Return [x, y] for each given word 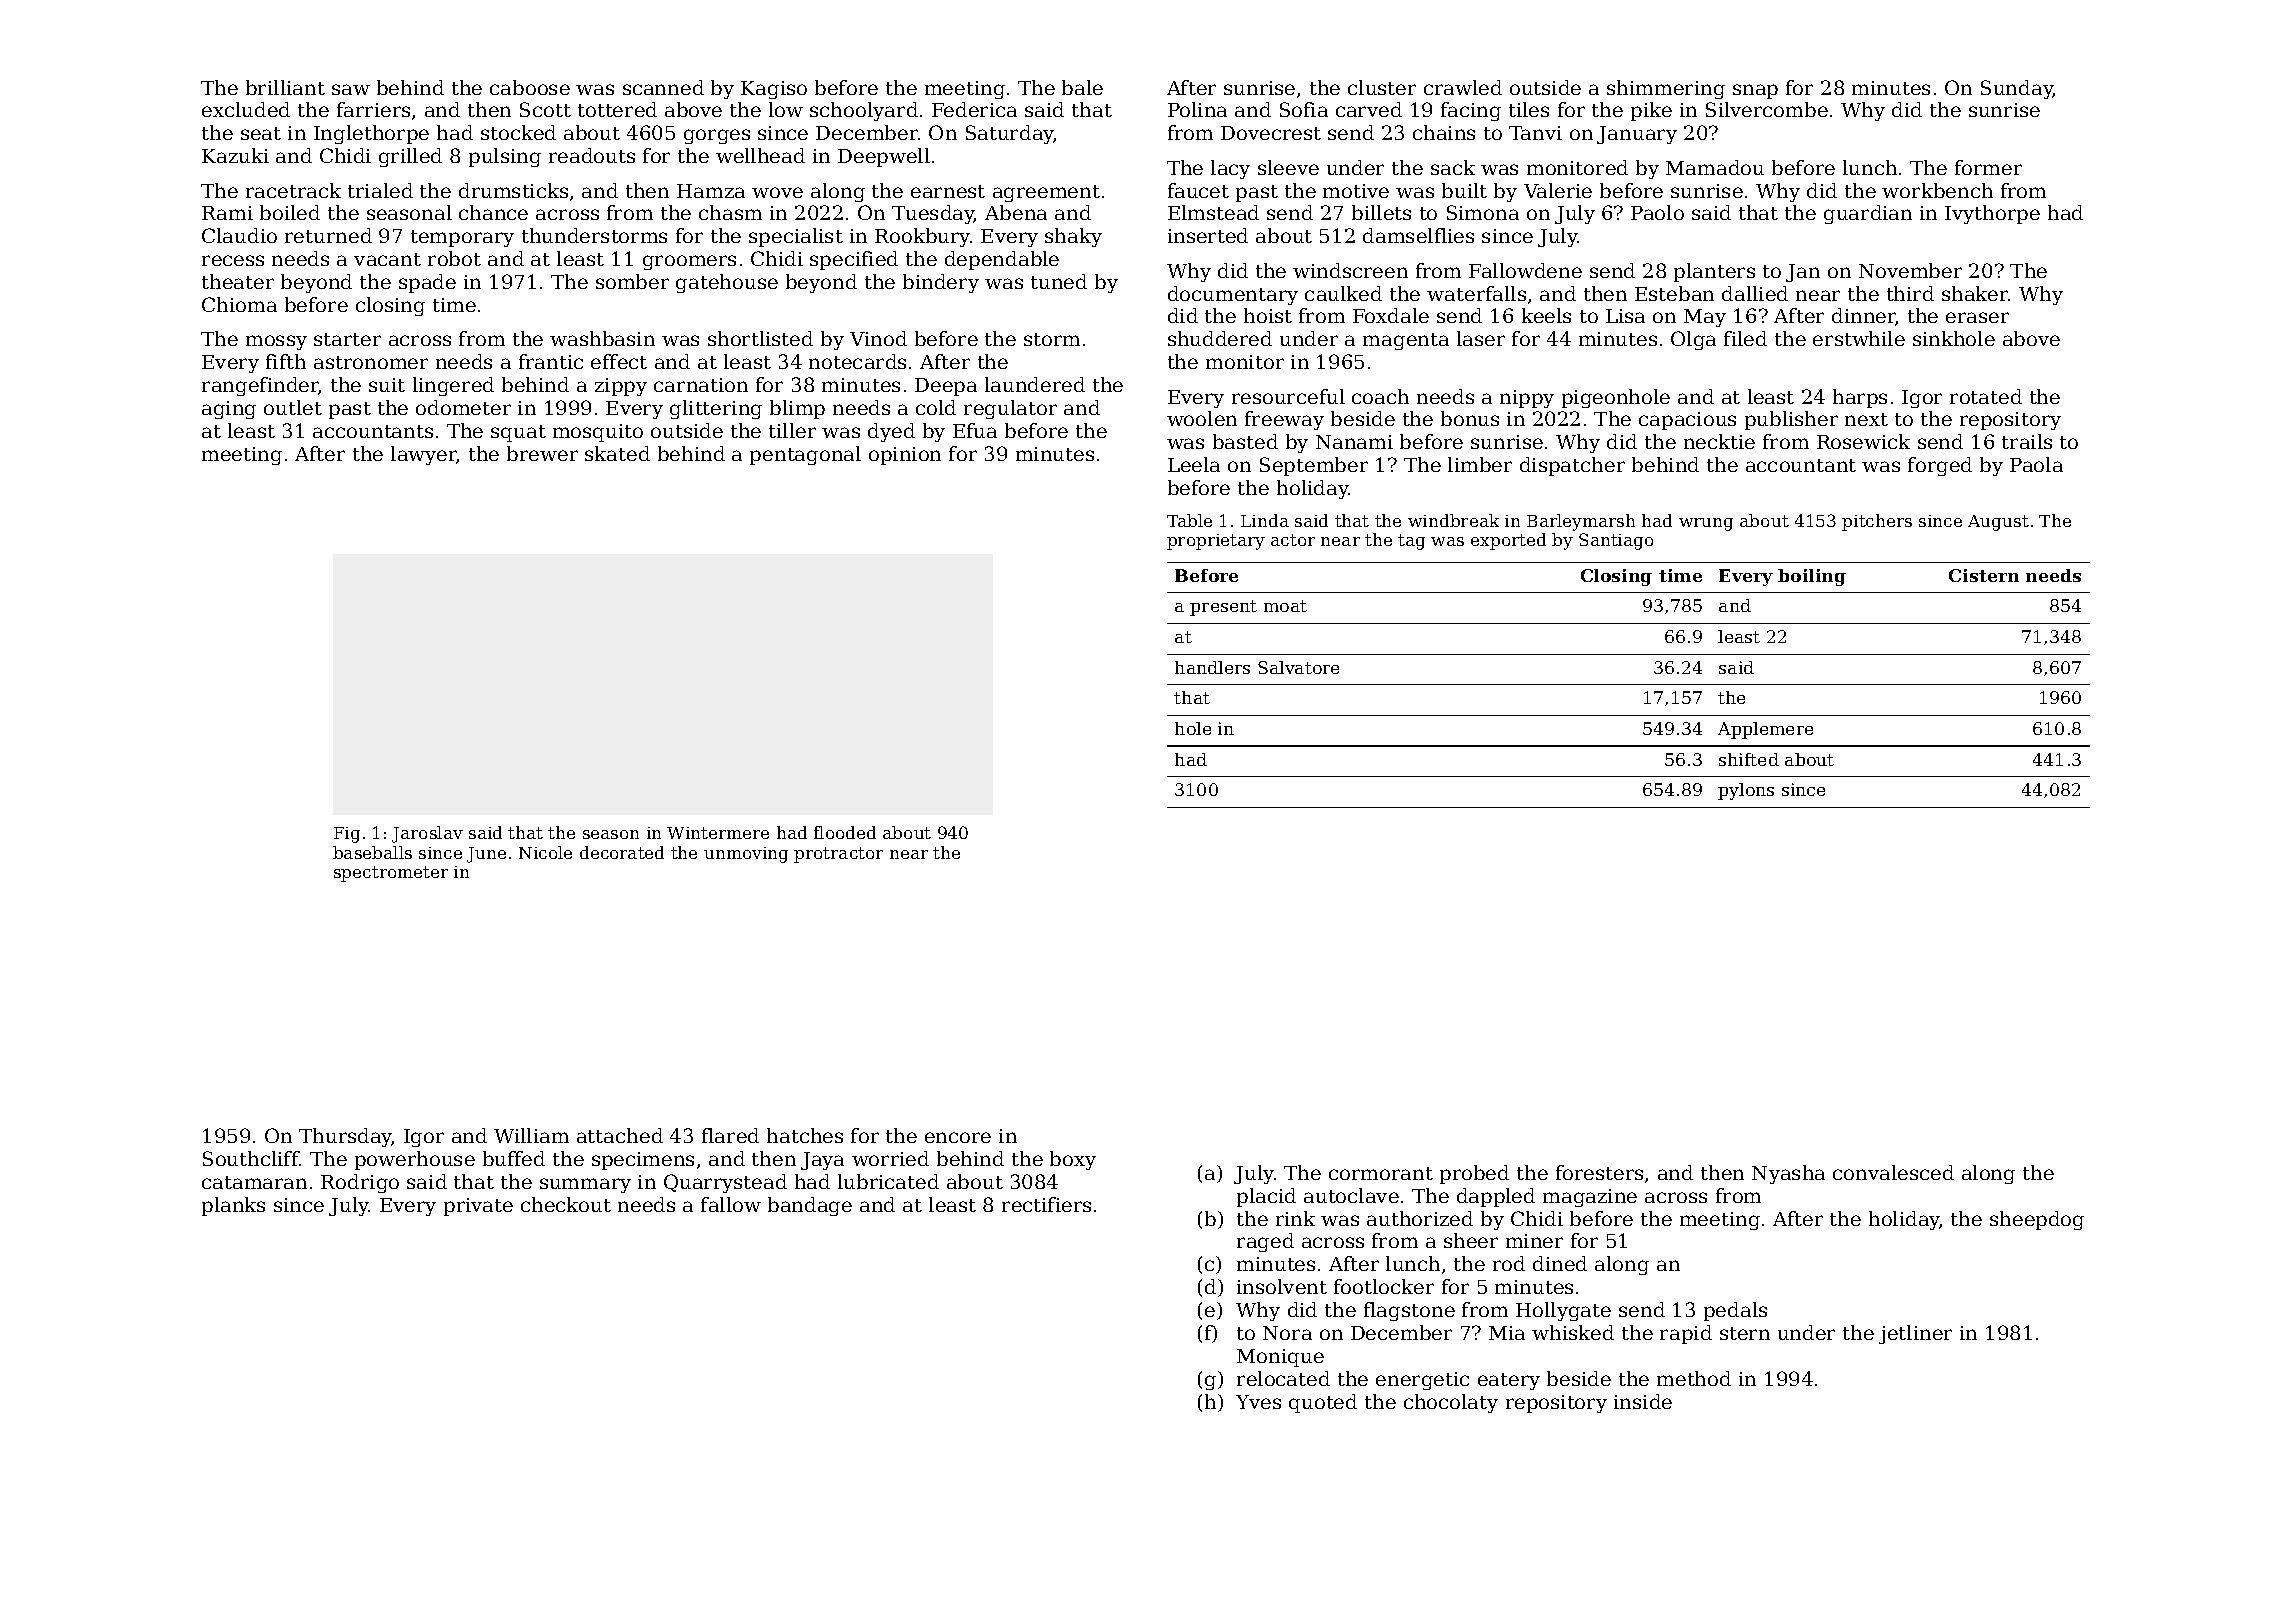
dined [1560, 1263]
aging [229, 410]
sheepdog [2037, 1220]
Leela [1194, 464]
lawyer [424, 455]
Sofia [1304, 109]
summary [585, 1185]
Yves [1258, 1402]
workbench [1937, 190]
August [1998, 523]
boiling [1812, 577]
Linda [1265, 520]
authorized [1420, 1218]
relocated [1283, 1378]
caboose [530, 87]
